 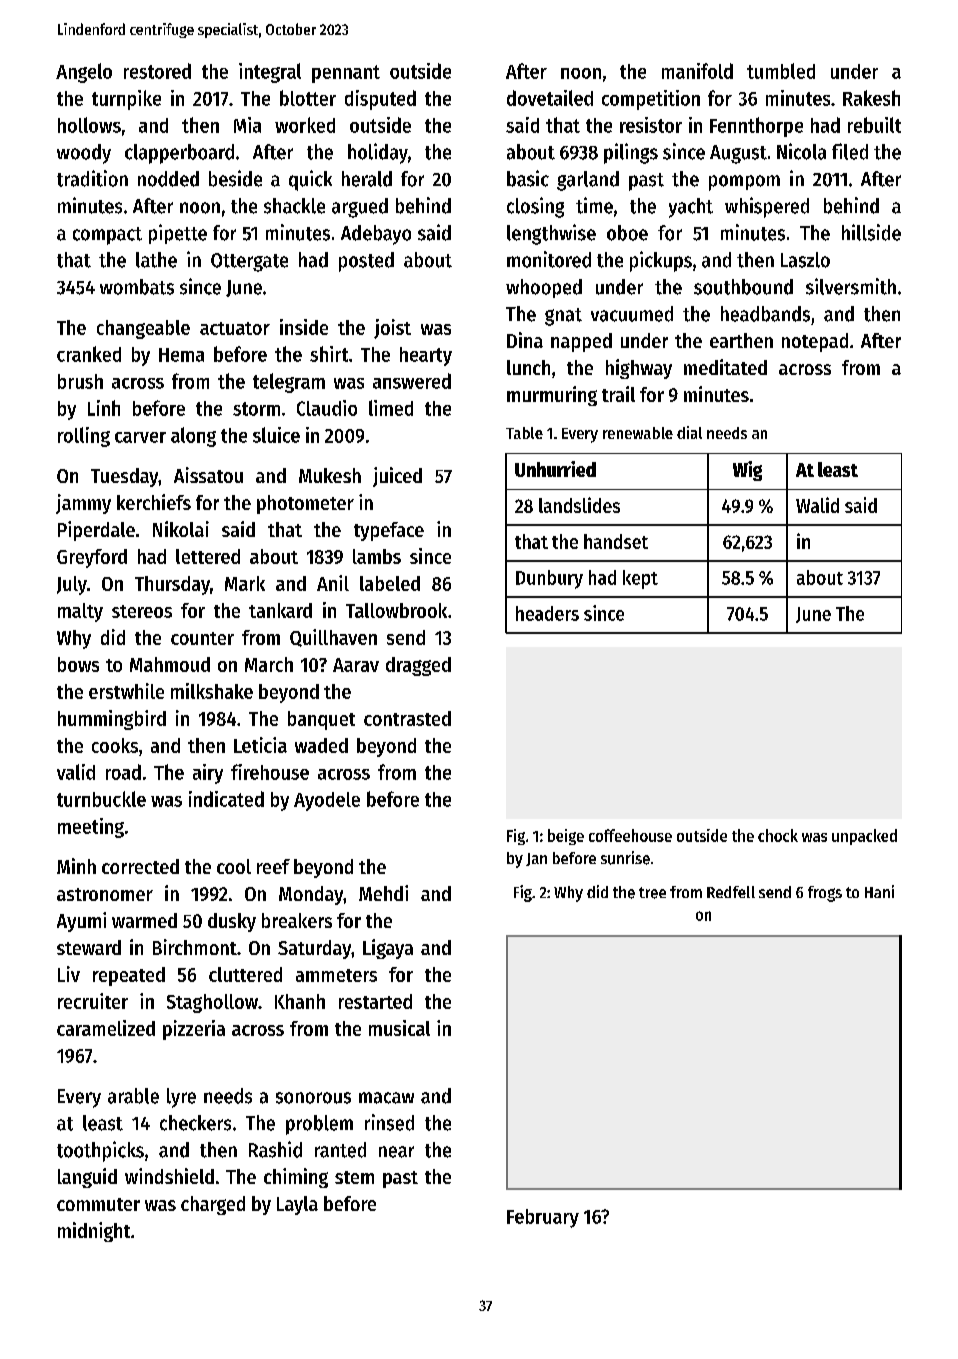 I want to click on erstwhile, so click(x=126, y=691).
